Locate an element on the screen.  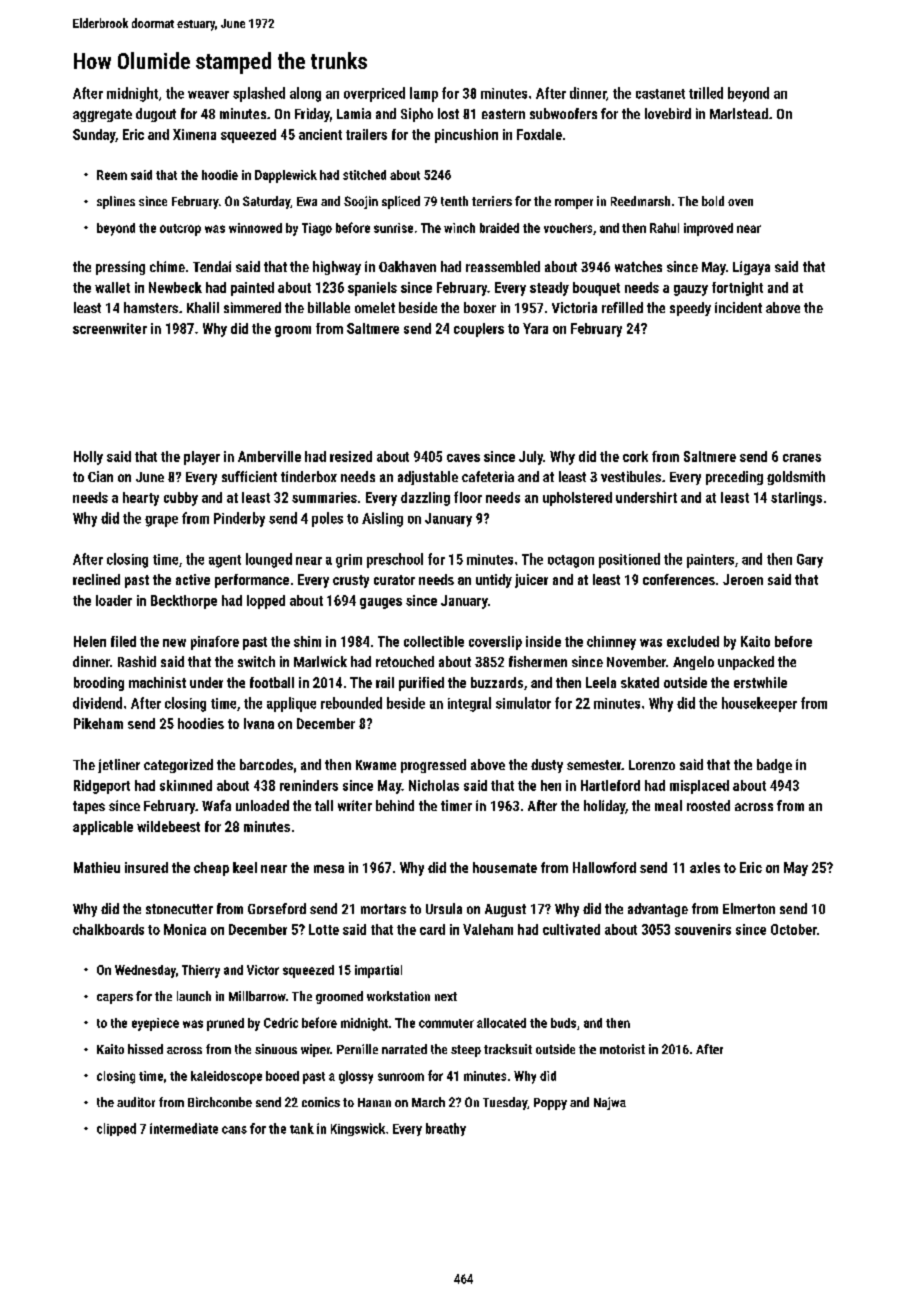
Ligaya is located at coordinates (751, 268).
